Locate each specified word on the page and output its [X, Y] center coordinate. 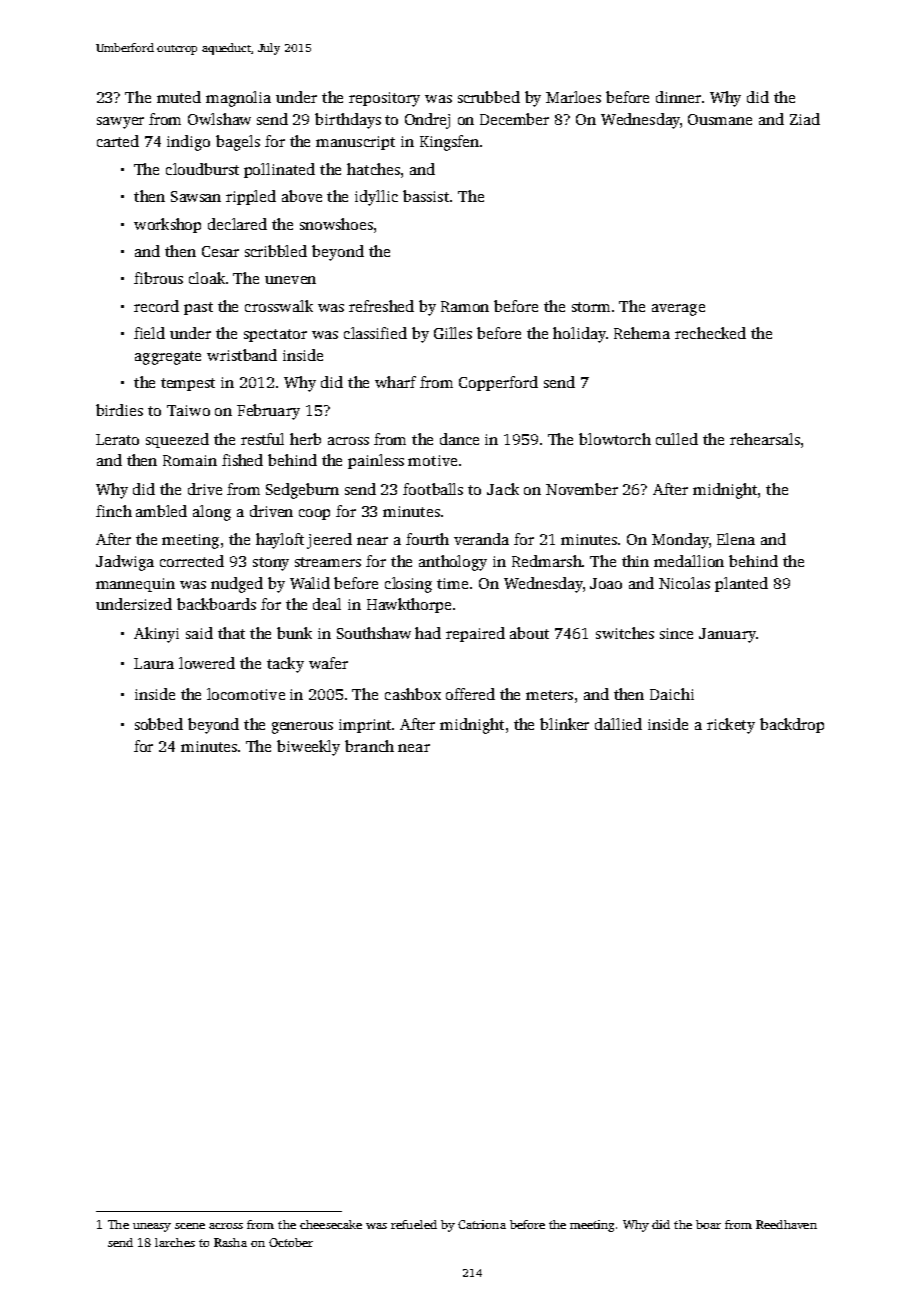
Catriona [482, 1224]
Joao [606, 583]
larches [175, 1242]
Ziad [805, 119]
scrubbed [489, 97]
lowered [207, 663]
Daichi [672, 694]
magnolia [238, 99]
